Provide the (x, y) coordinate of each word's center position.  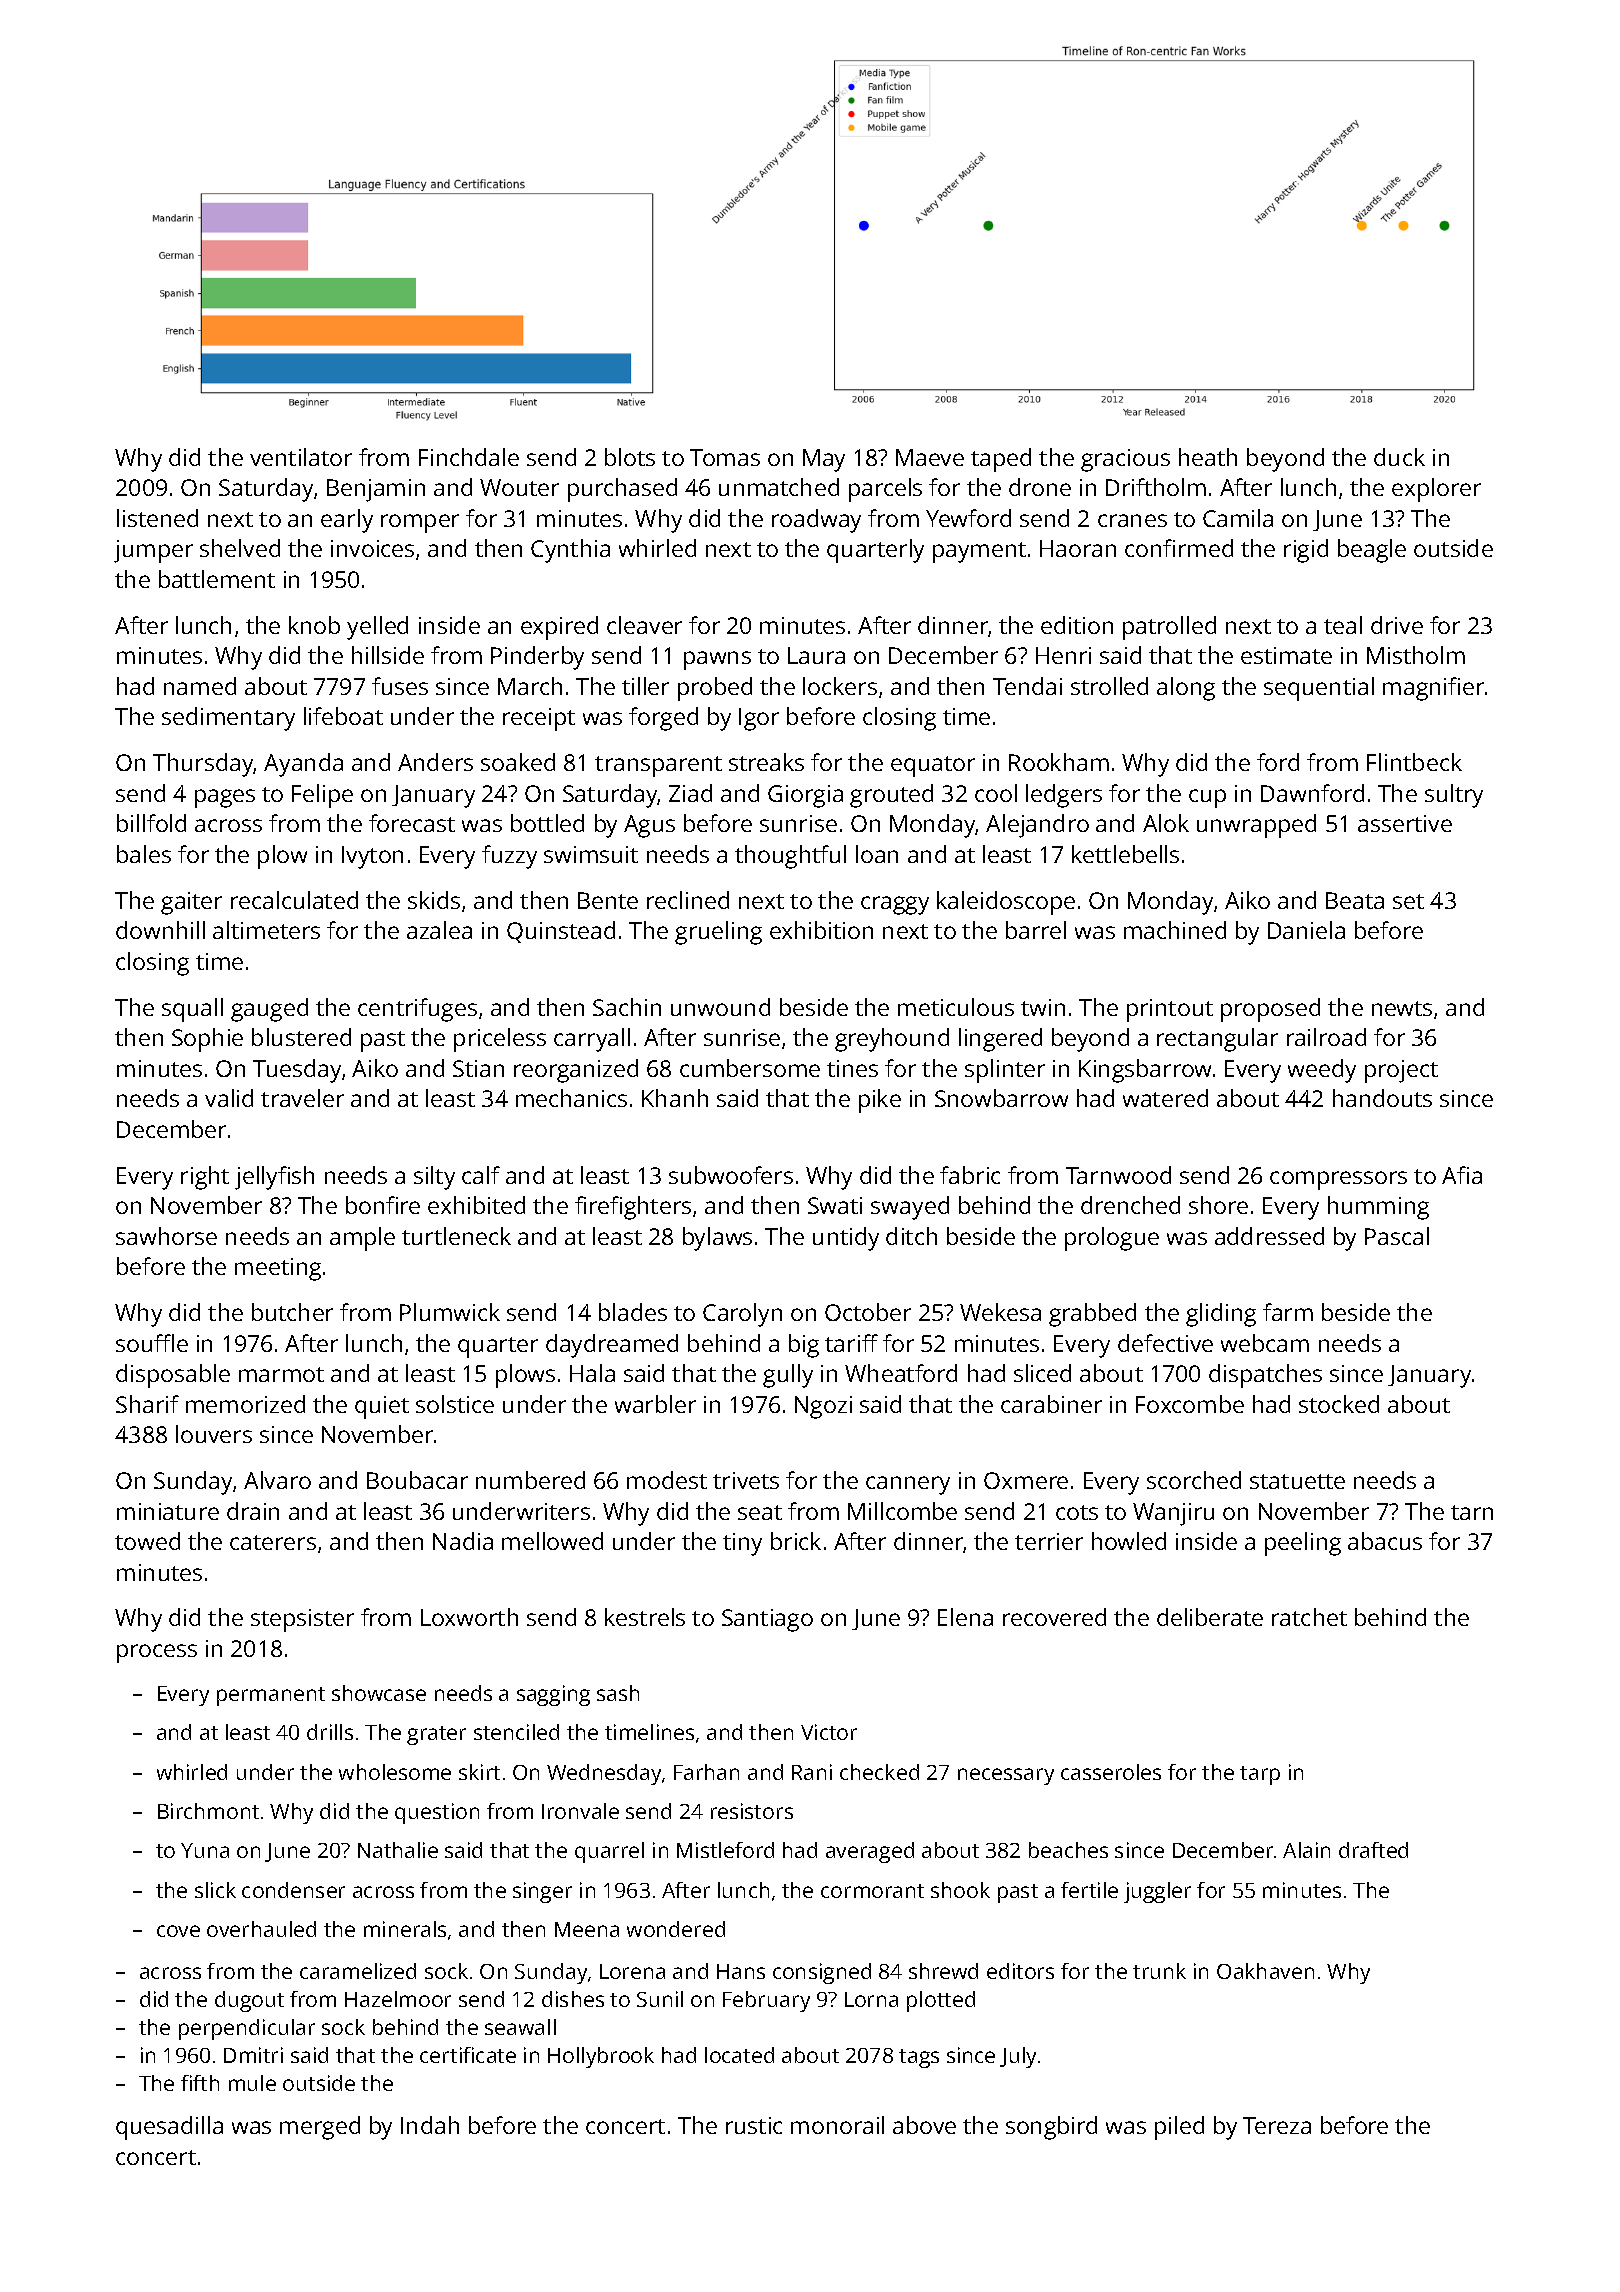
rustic (754, 2125)
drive (1397, 625)
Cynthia (570, 551)
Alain (1306, 1850)
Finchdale (469, 457)
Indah (430, 2125)
